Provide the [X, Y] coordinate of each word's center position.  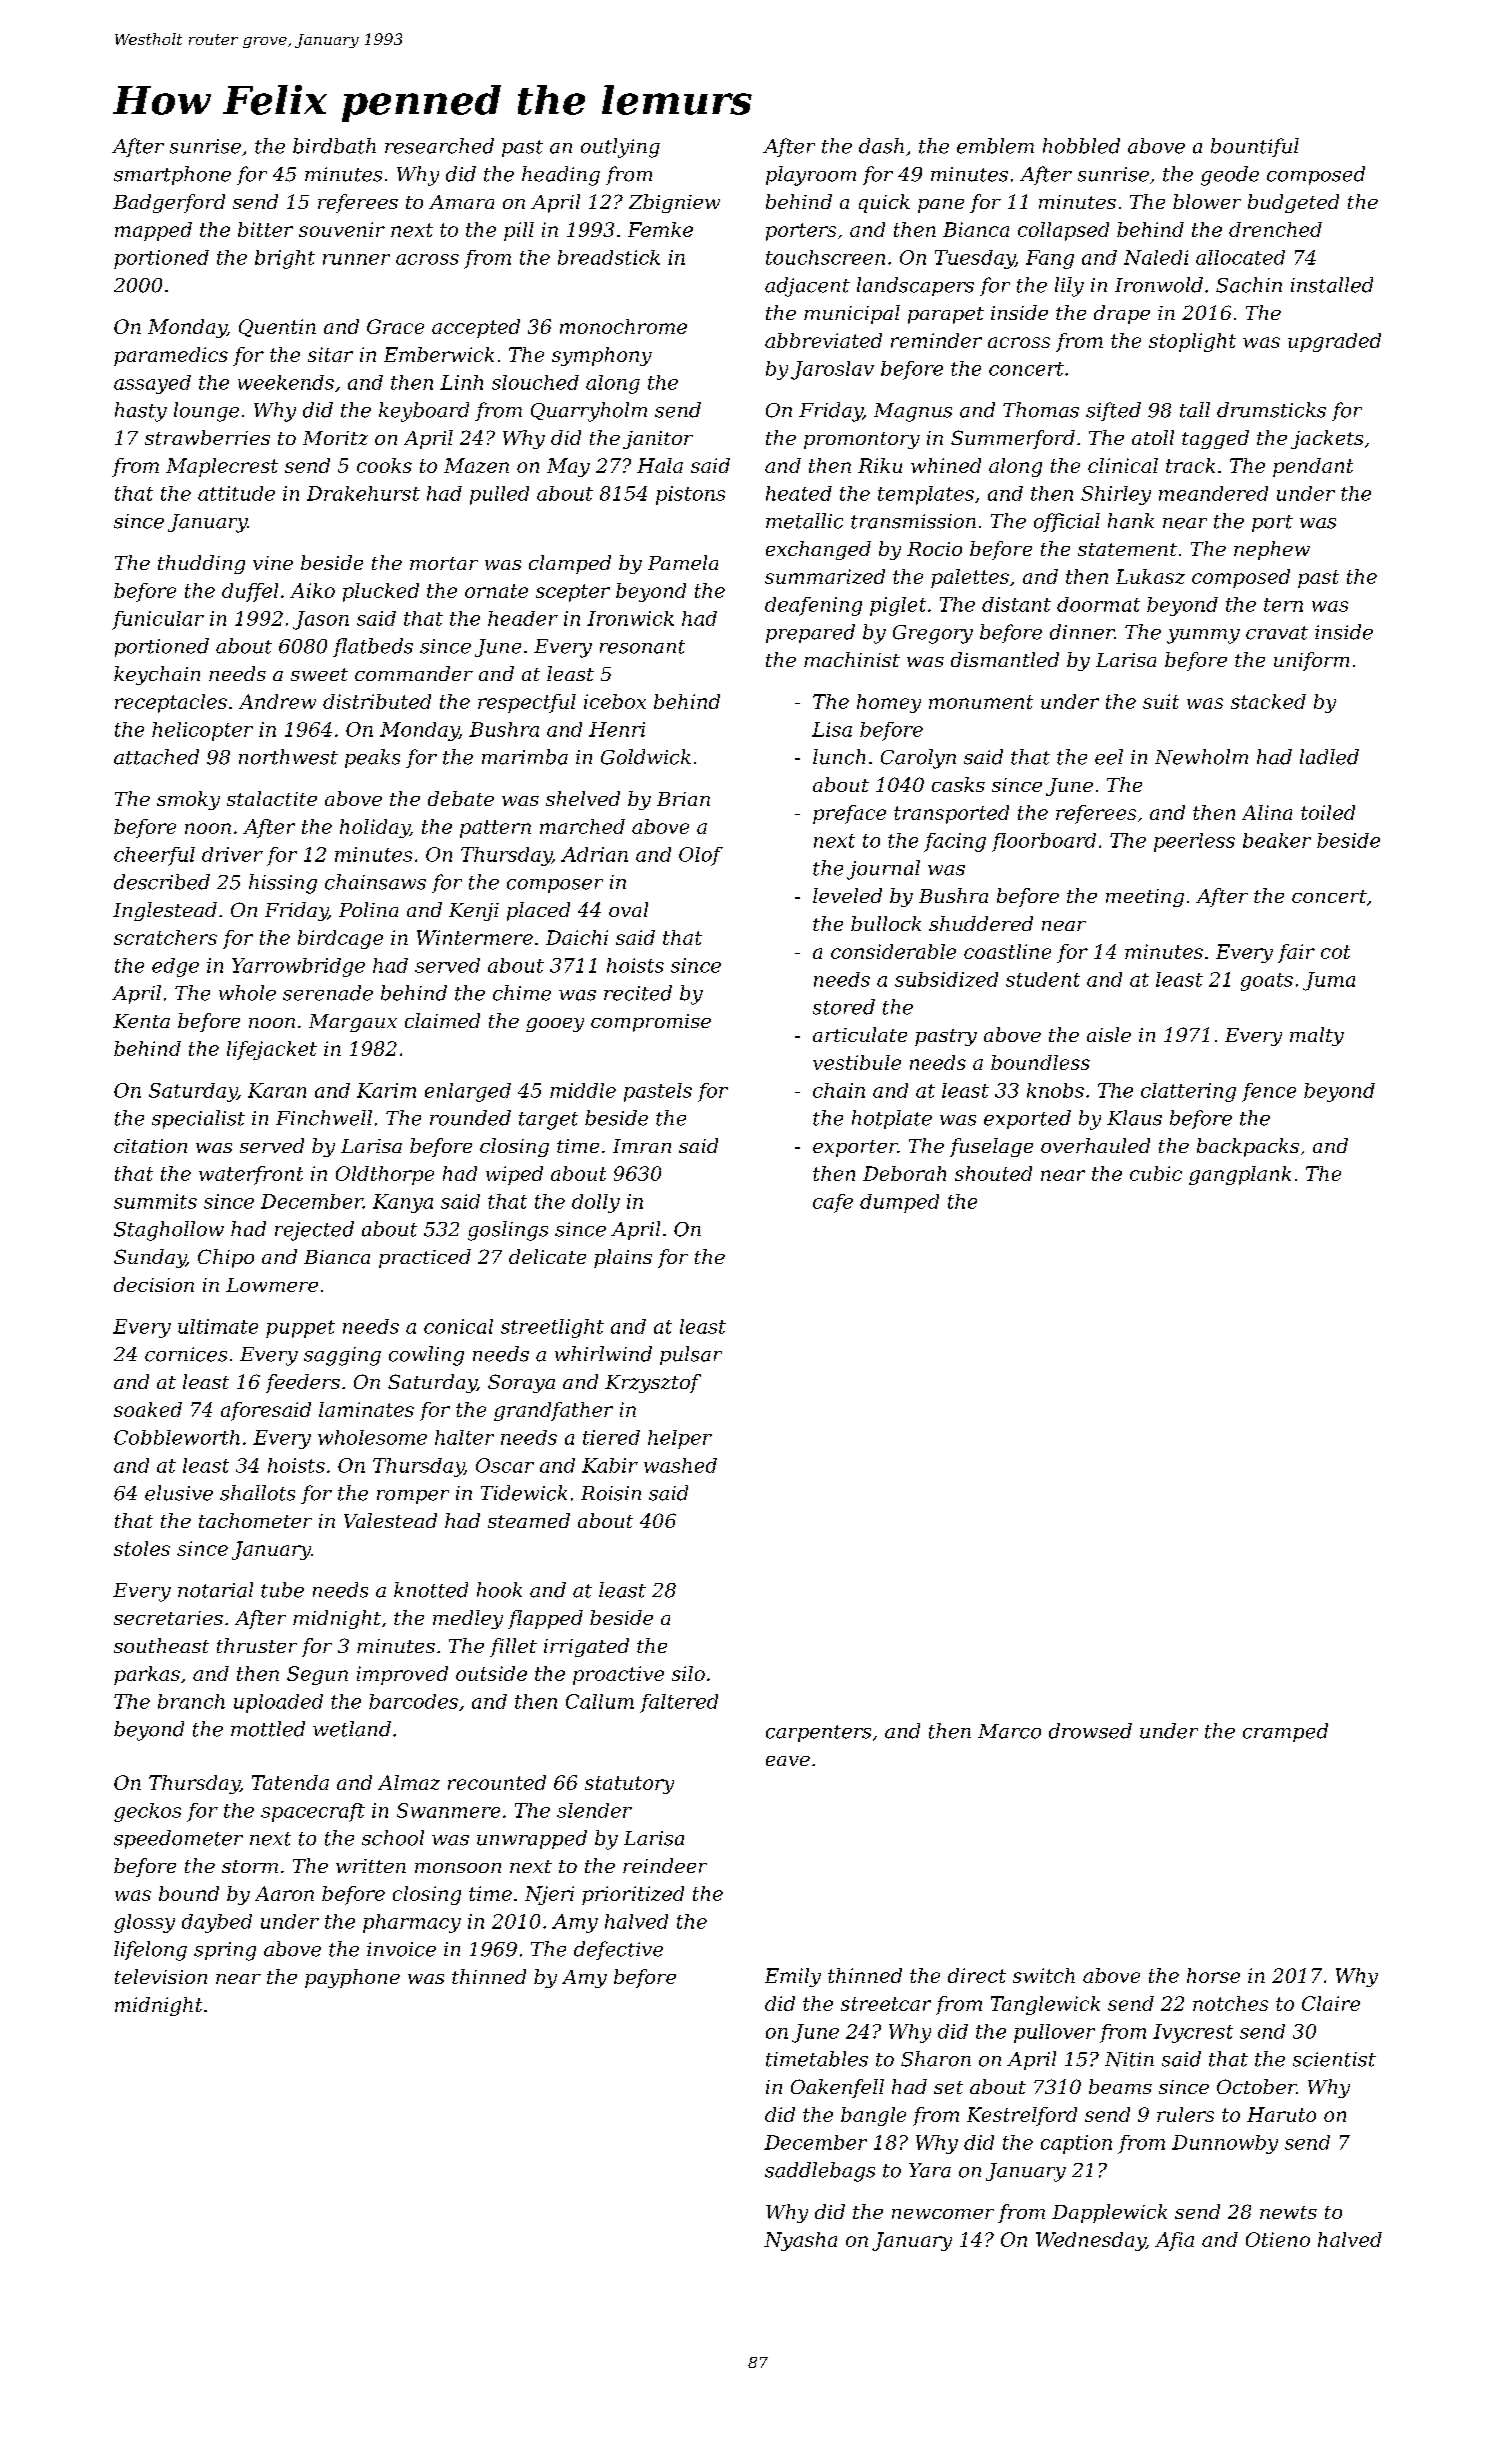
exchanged [818, 550]
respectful [527, 703]
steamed [529, 1520]
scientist [1334, 2059]
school [393, 1838]
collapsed [1063, 231]
